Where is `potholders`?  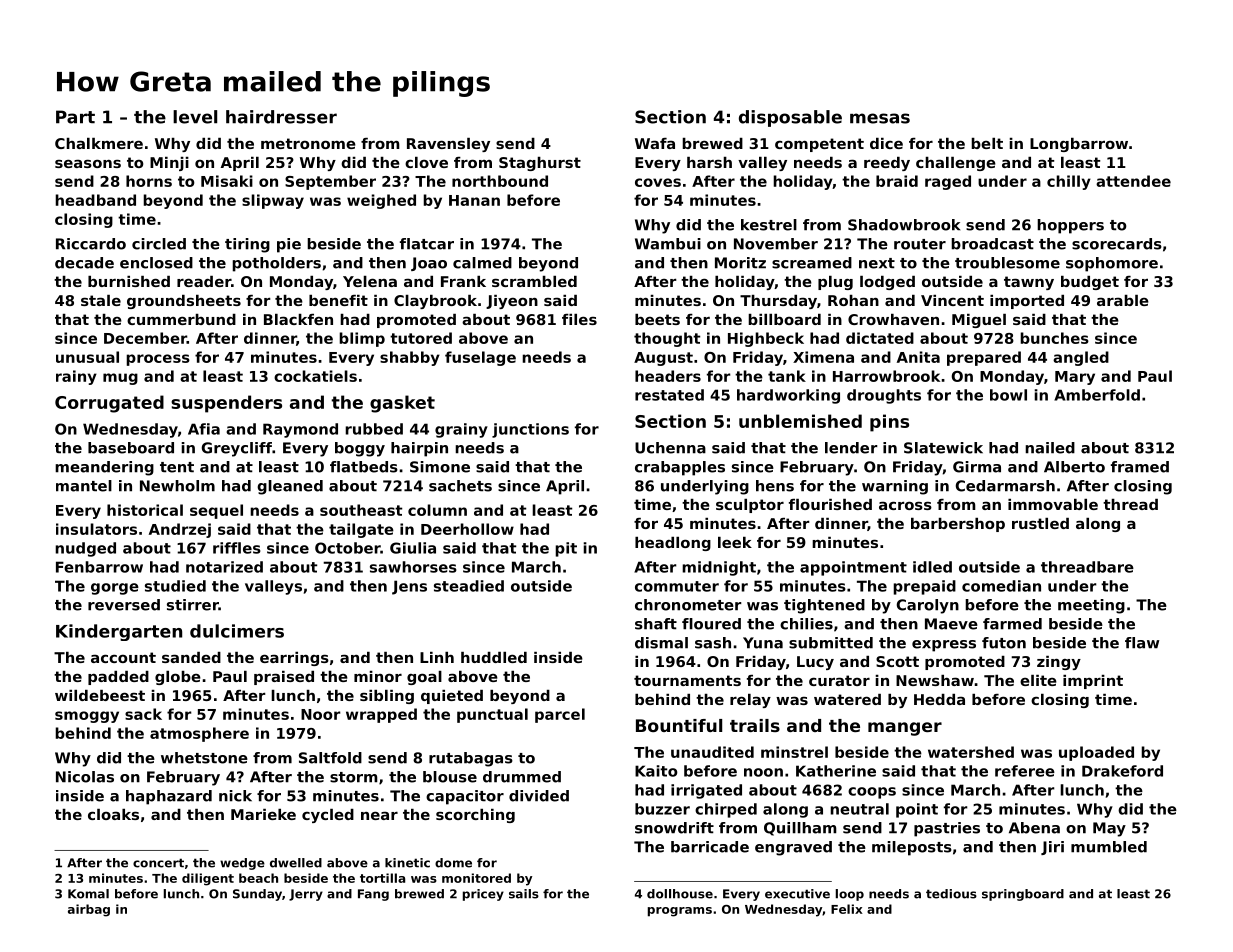
potholders is located at coordinates (276, 264).
